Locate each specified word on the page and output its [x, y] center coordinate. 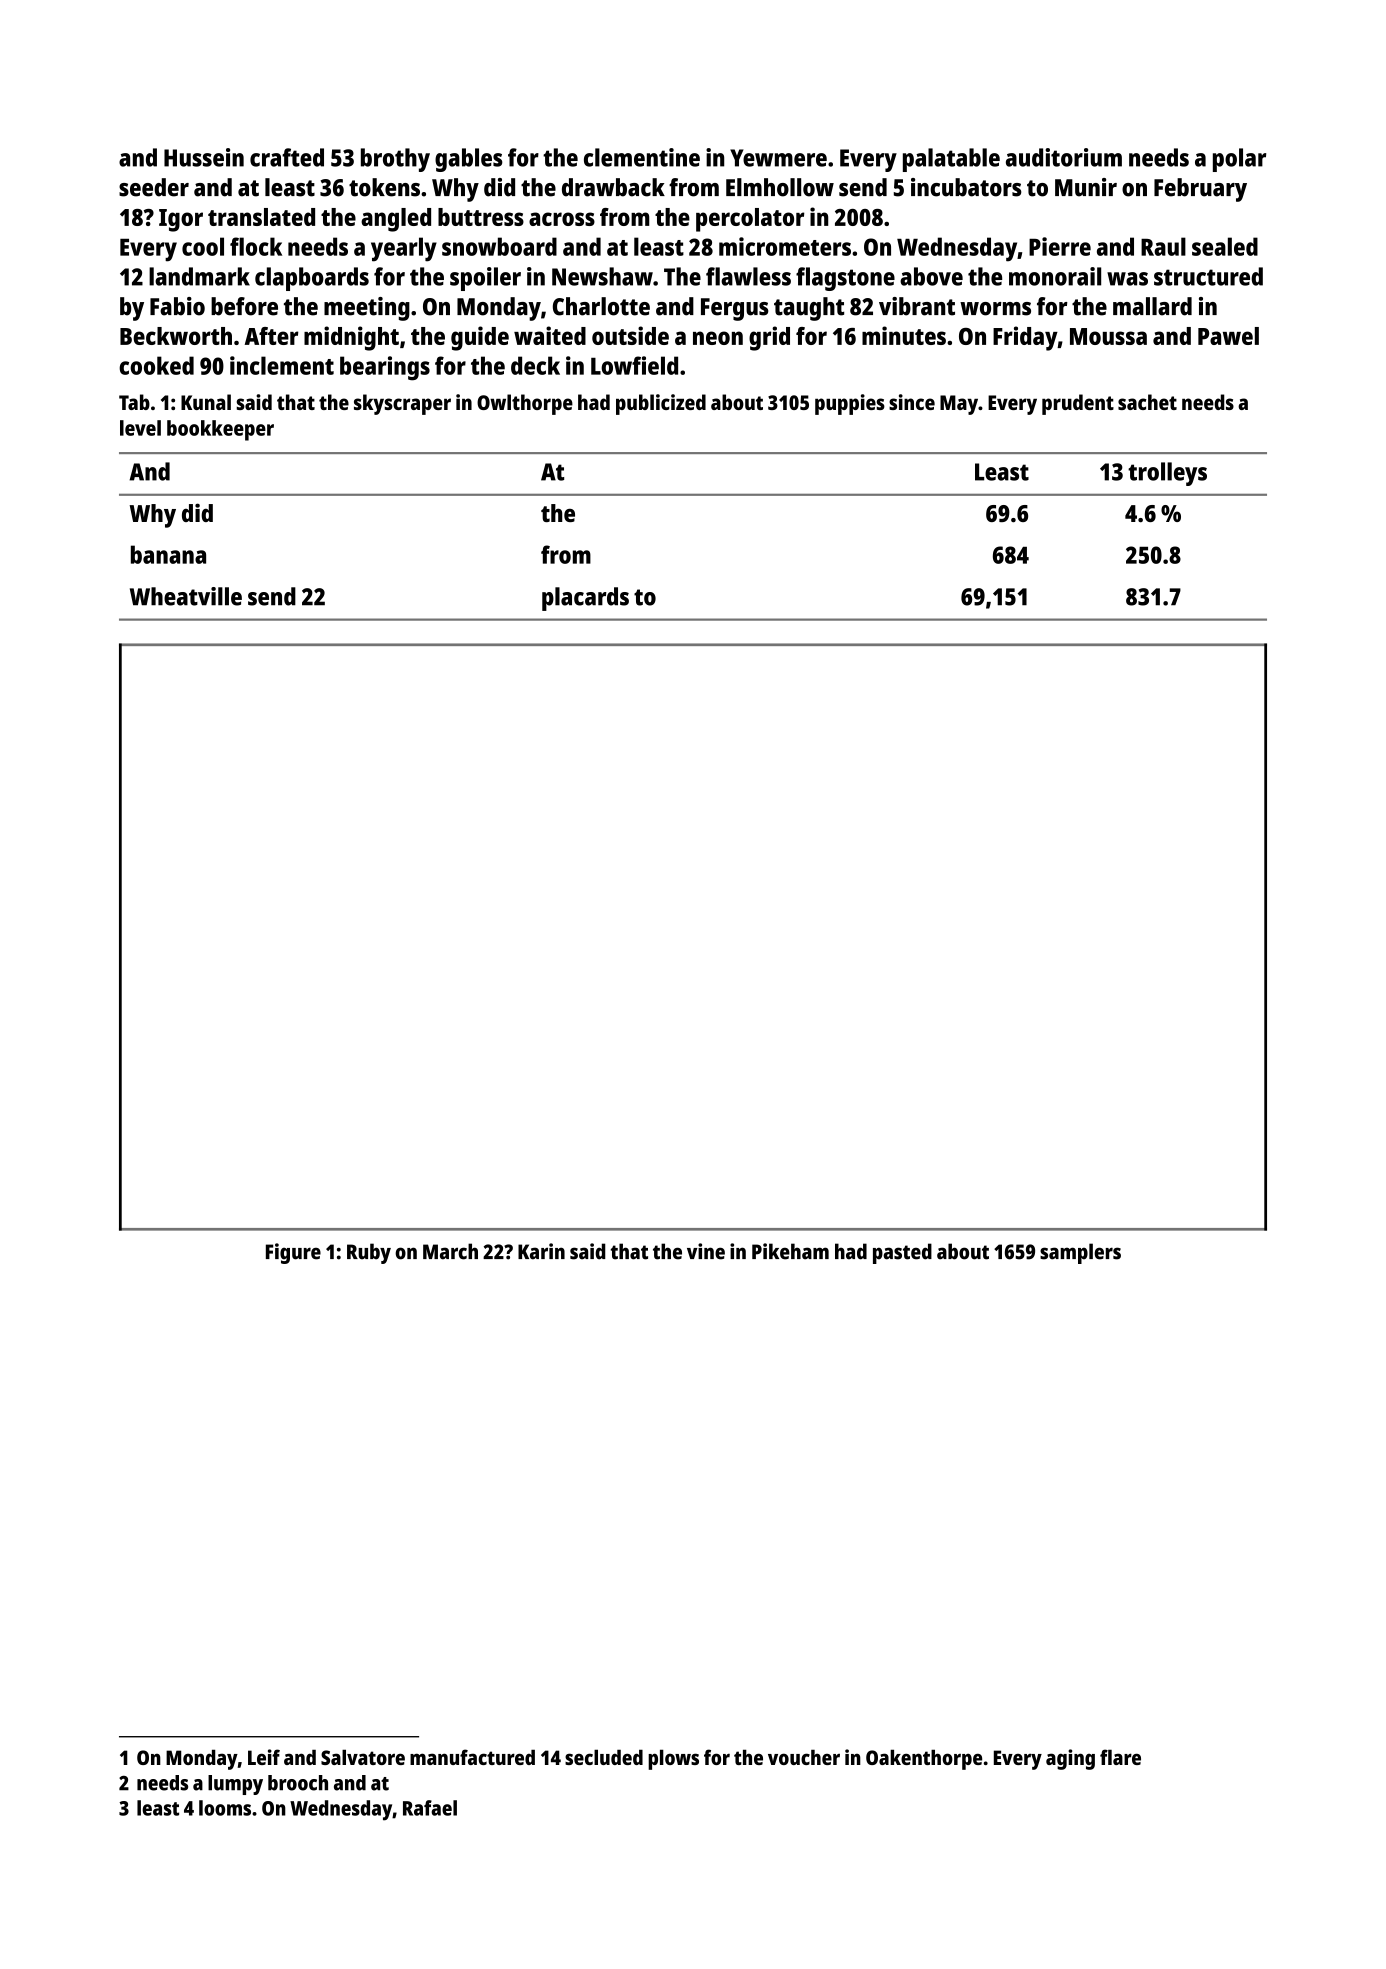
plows [673, 1759]
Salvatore [363, 1757]
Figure [293, 1253]
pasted [902, 1253]
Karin [541, 1251]
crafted [287, 157]
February [1200, 190]
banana [168, 554]
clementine [642, 157]
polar [1239, 160]
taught [809, 309]
